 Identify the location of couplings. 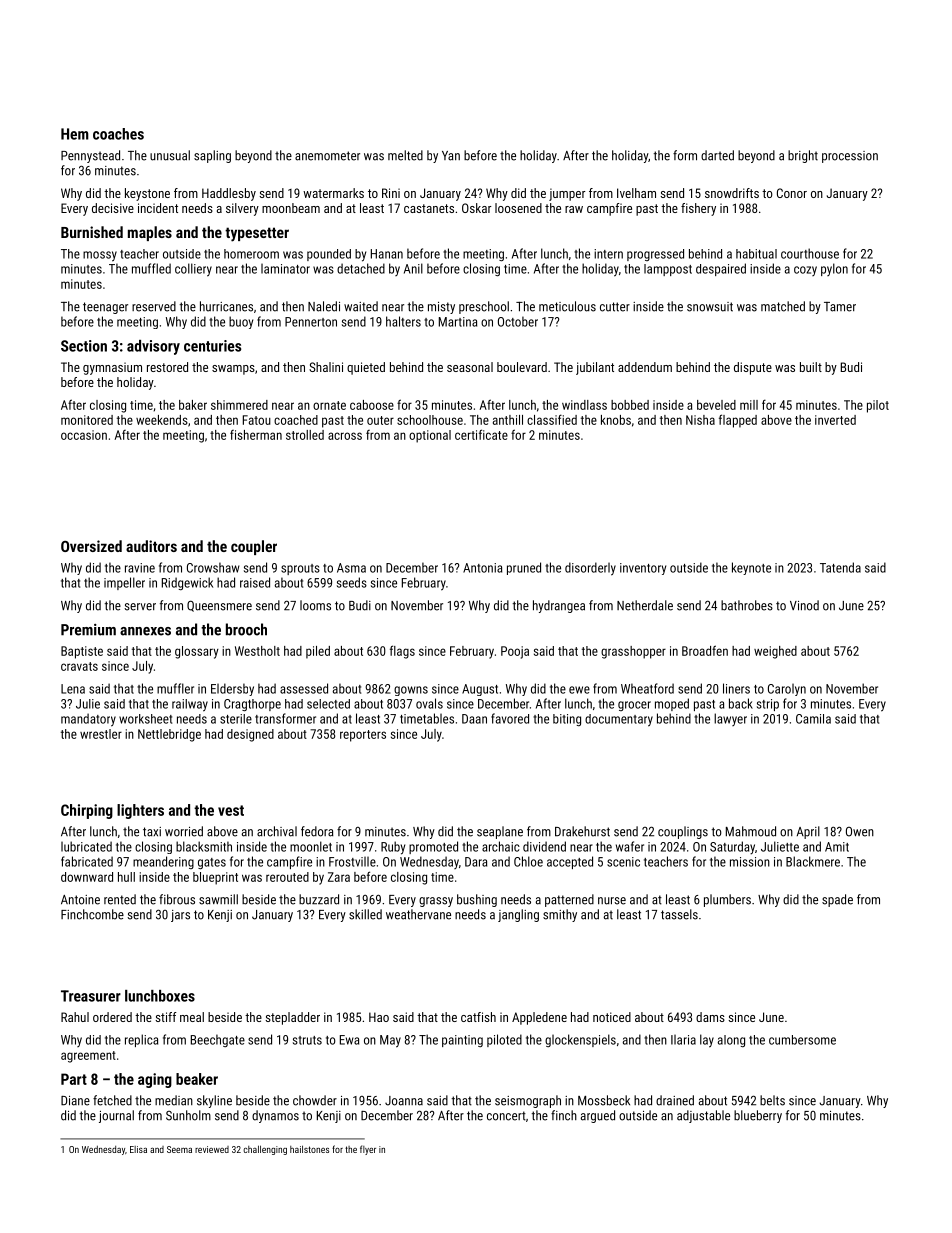
(683, 832).
